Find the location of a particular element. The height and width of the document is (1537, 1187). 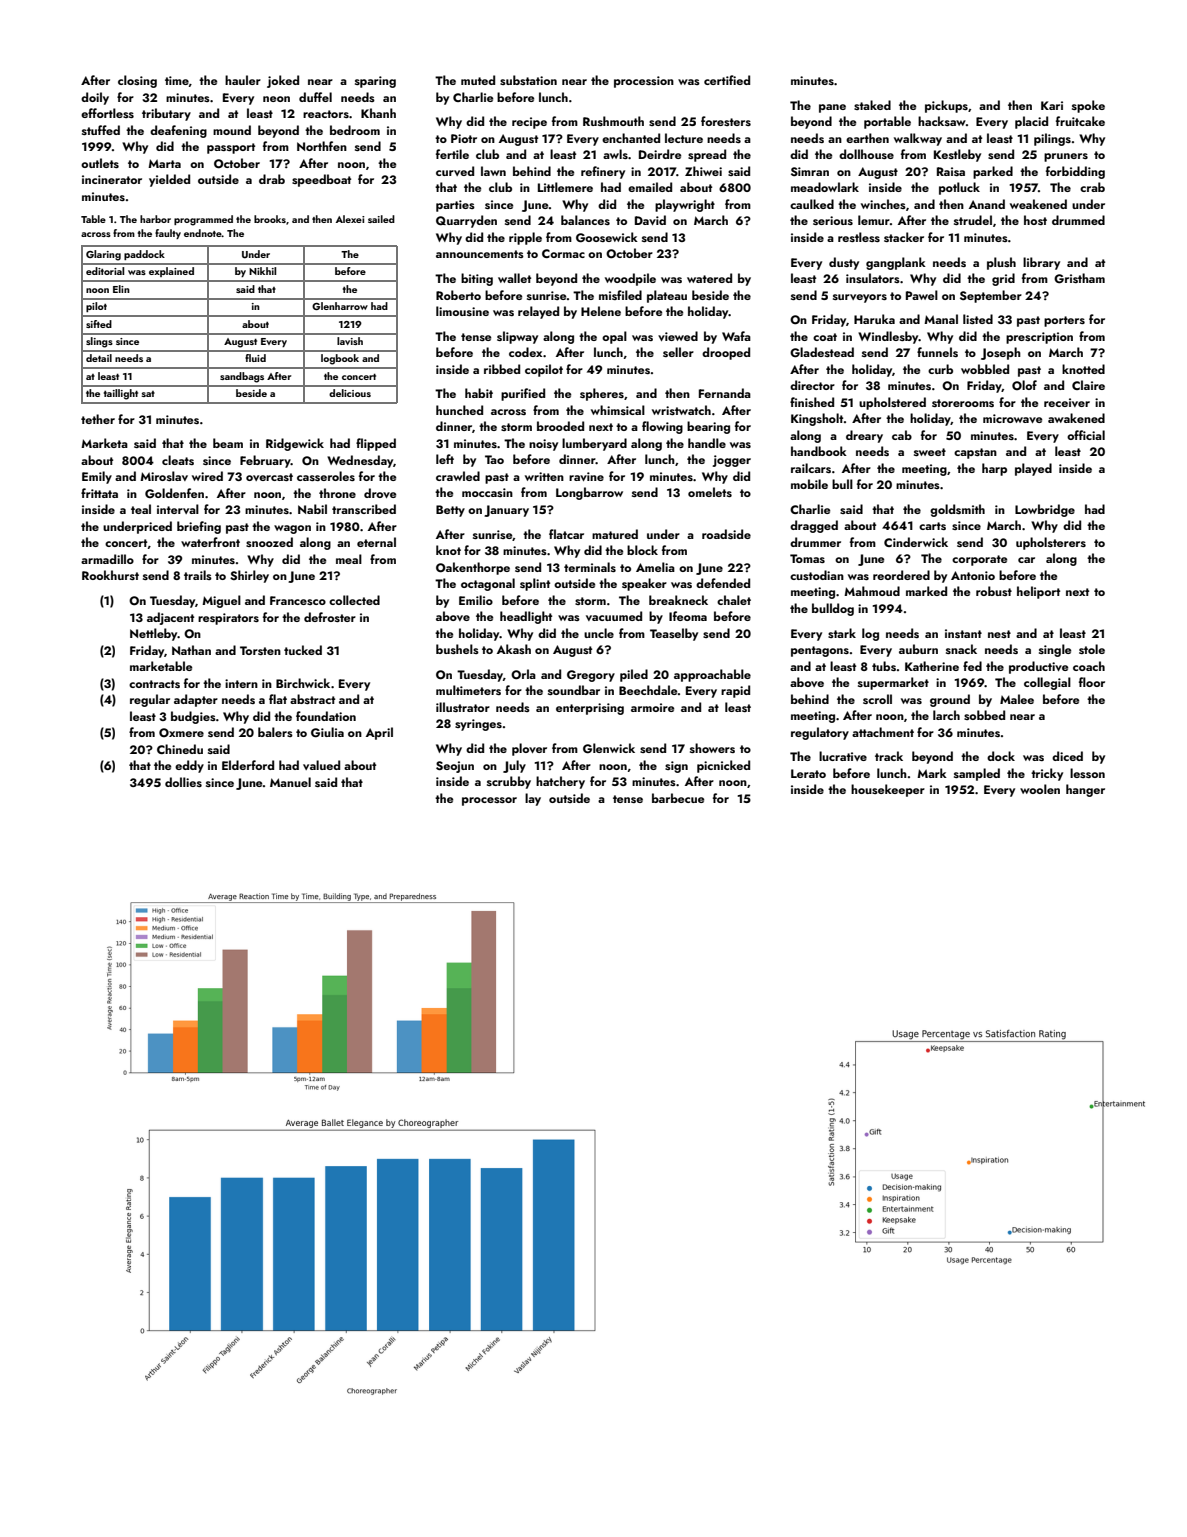

programmed is located at coordinates (203, 220).
